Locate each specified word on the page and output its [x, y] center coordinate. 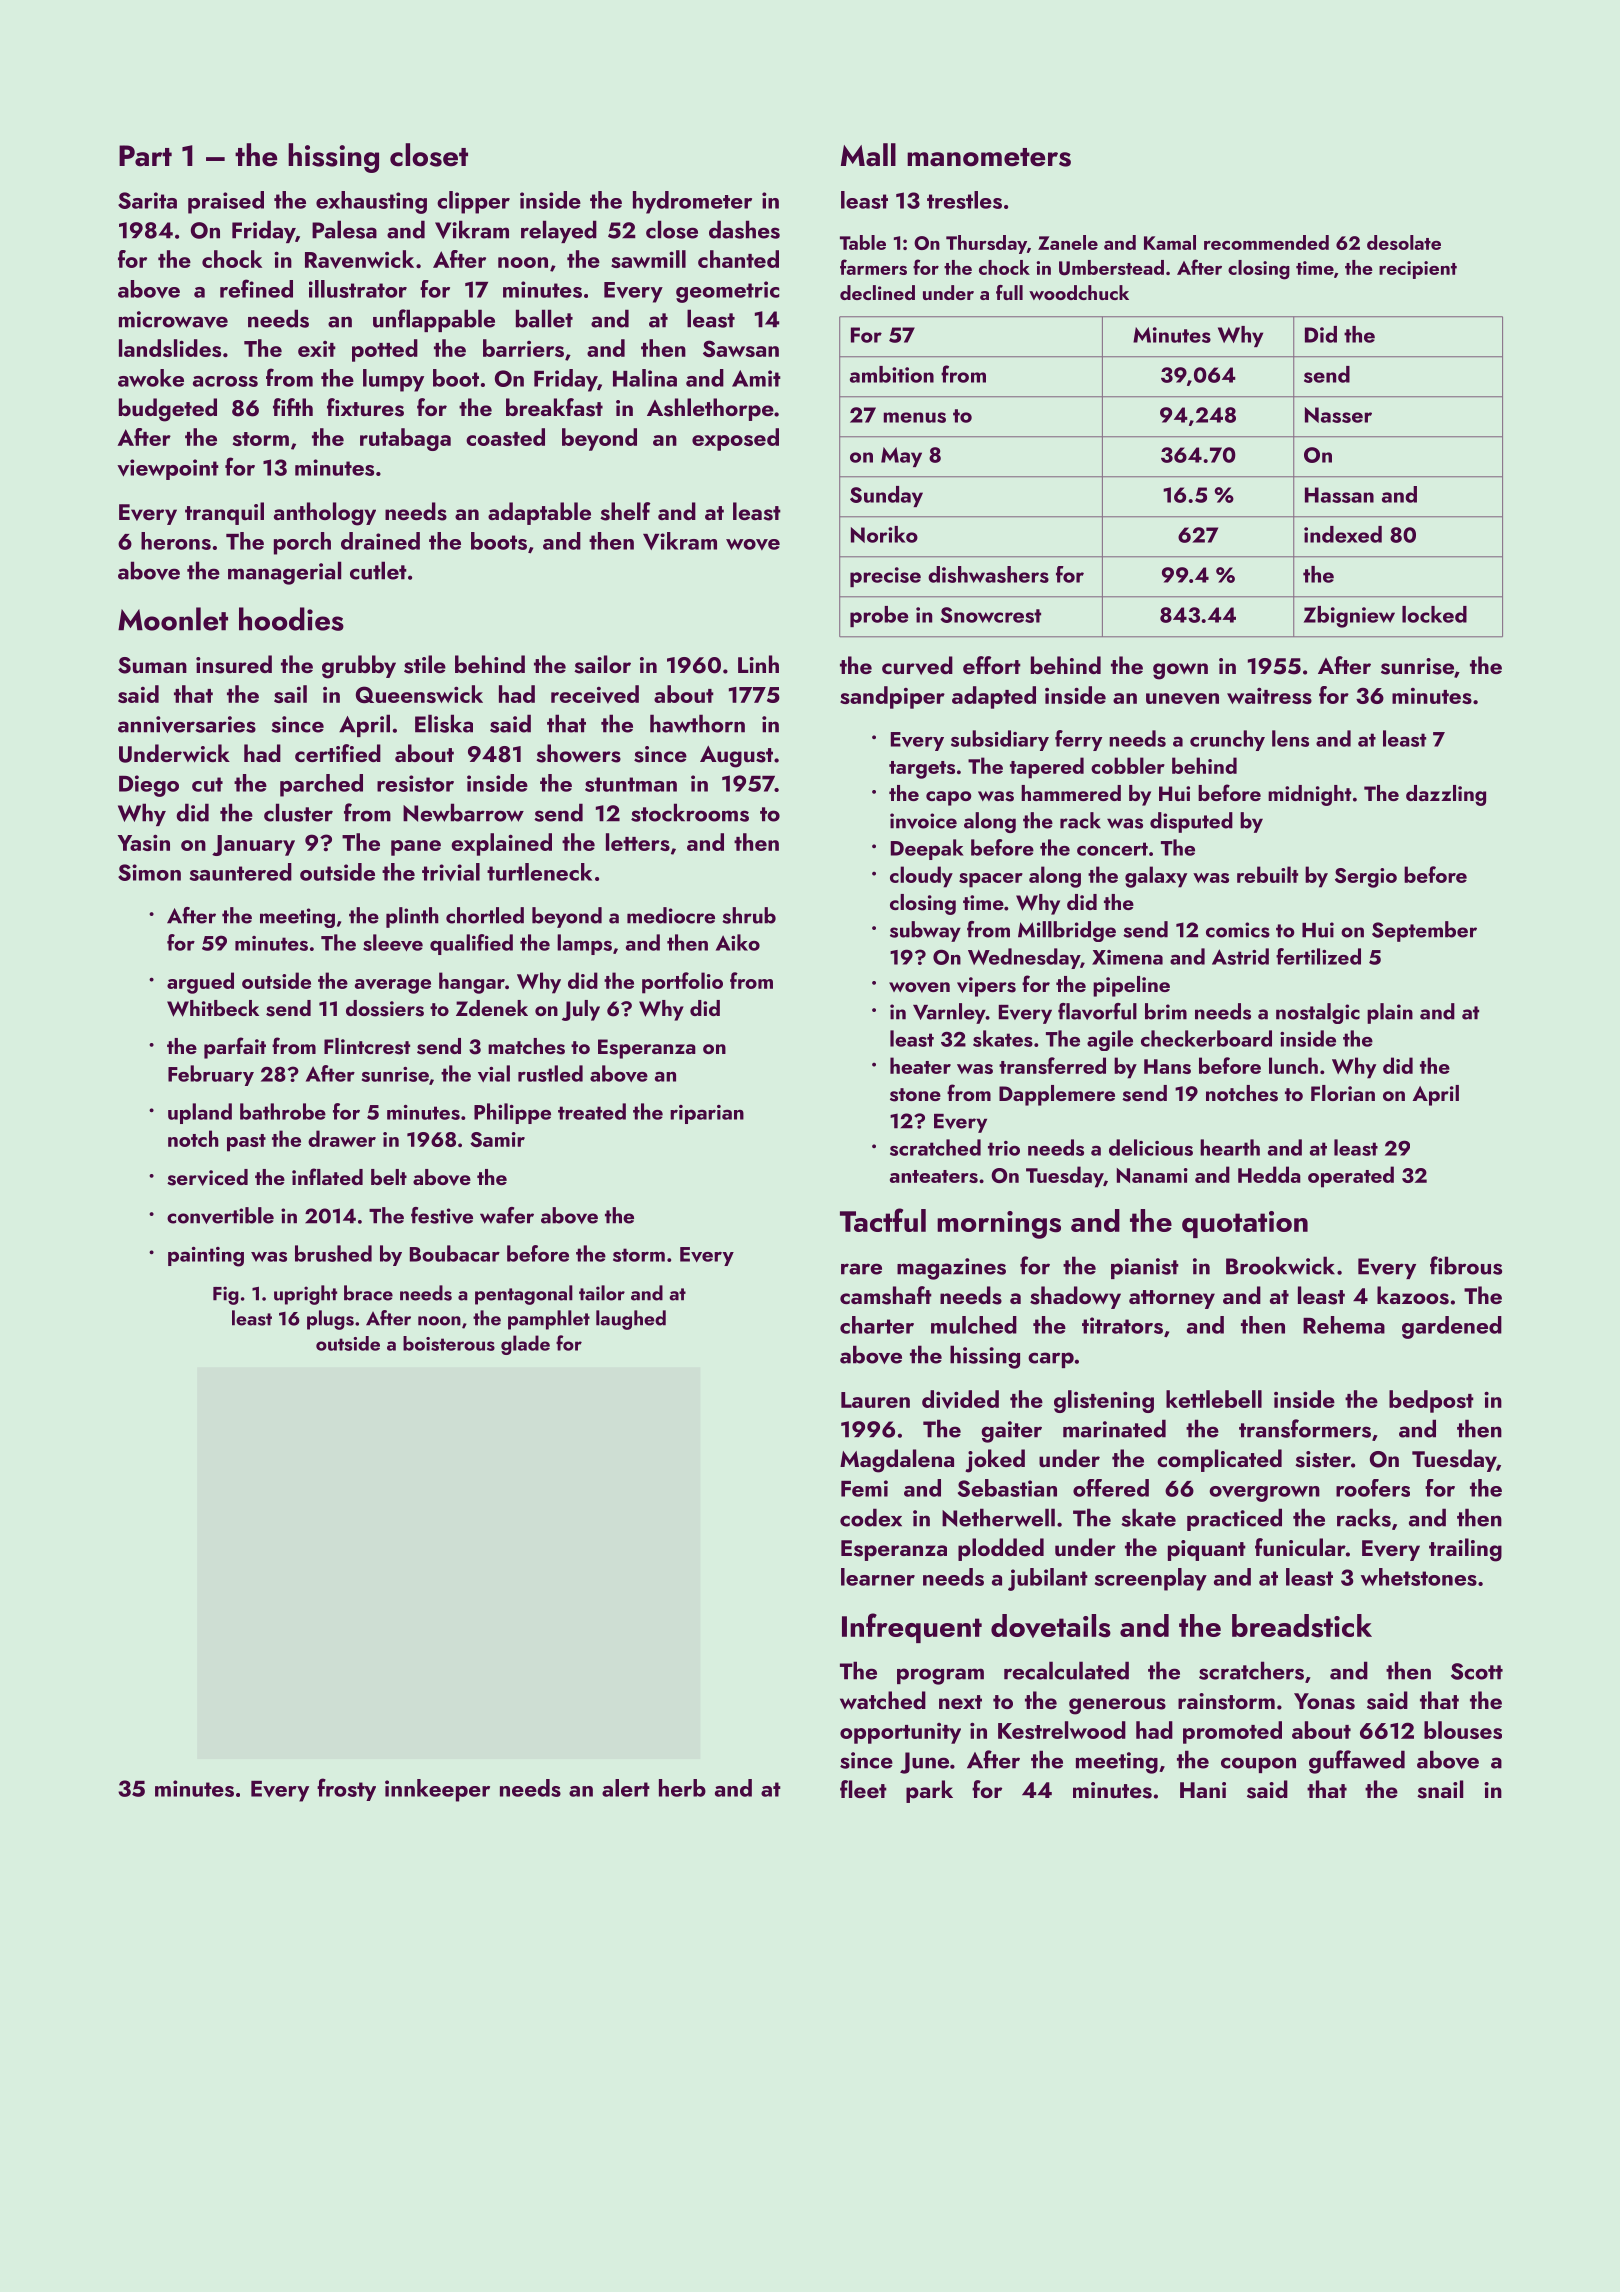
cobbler [1128, 765]
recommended [1266, 242]
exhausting [371, 202]
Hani [1203, 1790]
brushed [333, 1253]
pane [416, 848]
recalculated [1066, 1670]
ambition [892, 374]
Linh [758, 664]
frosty [346, 1789]
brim [1166, 1011]
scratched [935, 1147]
